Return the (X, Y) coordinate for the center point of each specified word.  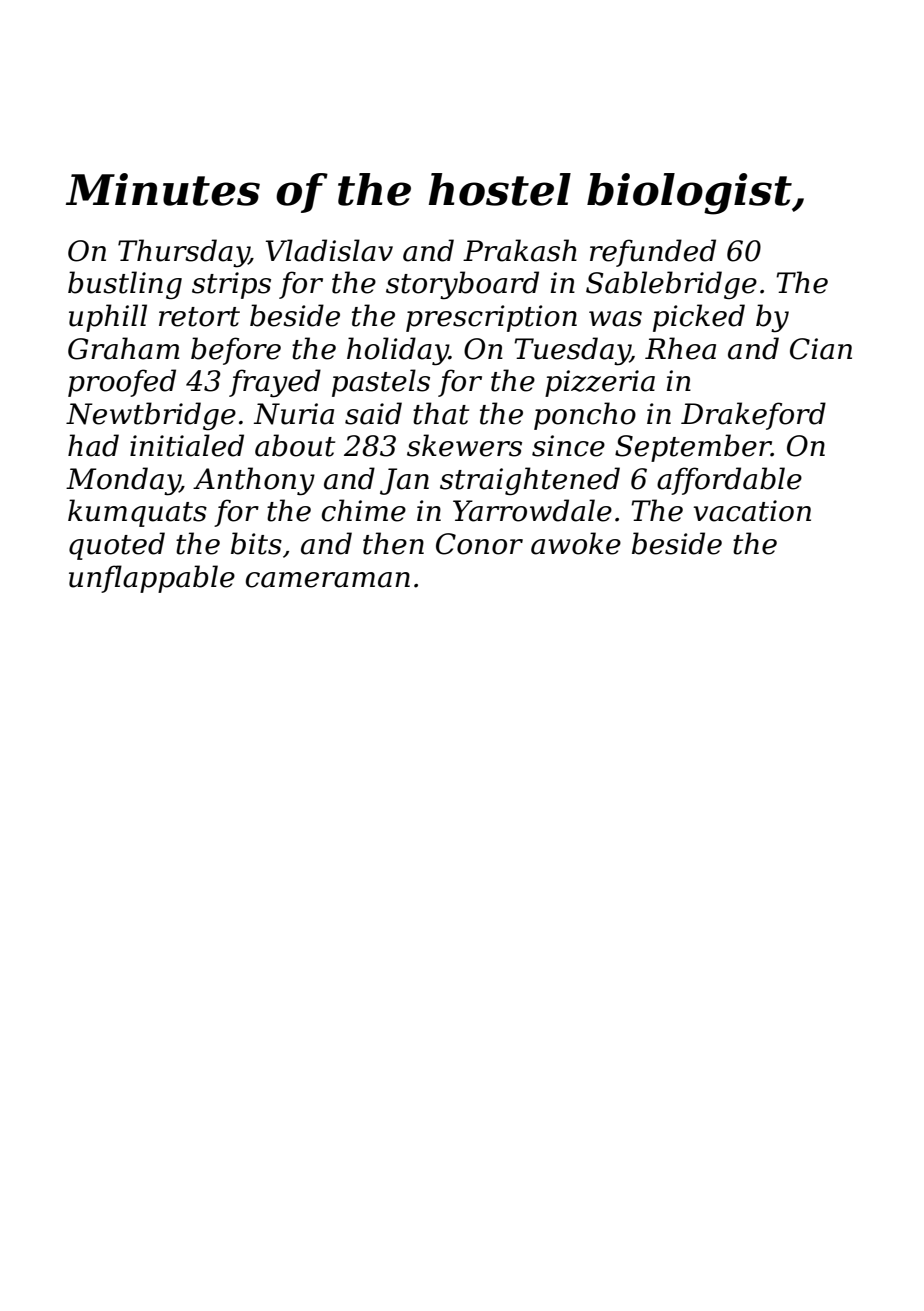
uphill (108, 318)
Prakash (520, 250)
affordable (729, 481)
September (693, 448)
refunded (653, 253)
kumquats (137, 513)
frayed (275, 383)
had (93, 445)
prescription (491, 318)
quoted (117, 546)
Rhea (680, 348)
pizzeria (600, 383)
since (568, 446)
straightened (530, 481)
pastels (381, 383)
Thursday (183, 253)
